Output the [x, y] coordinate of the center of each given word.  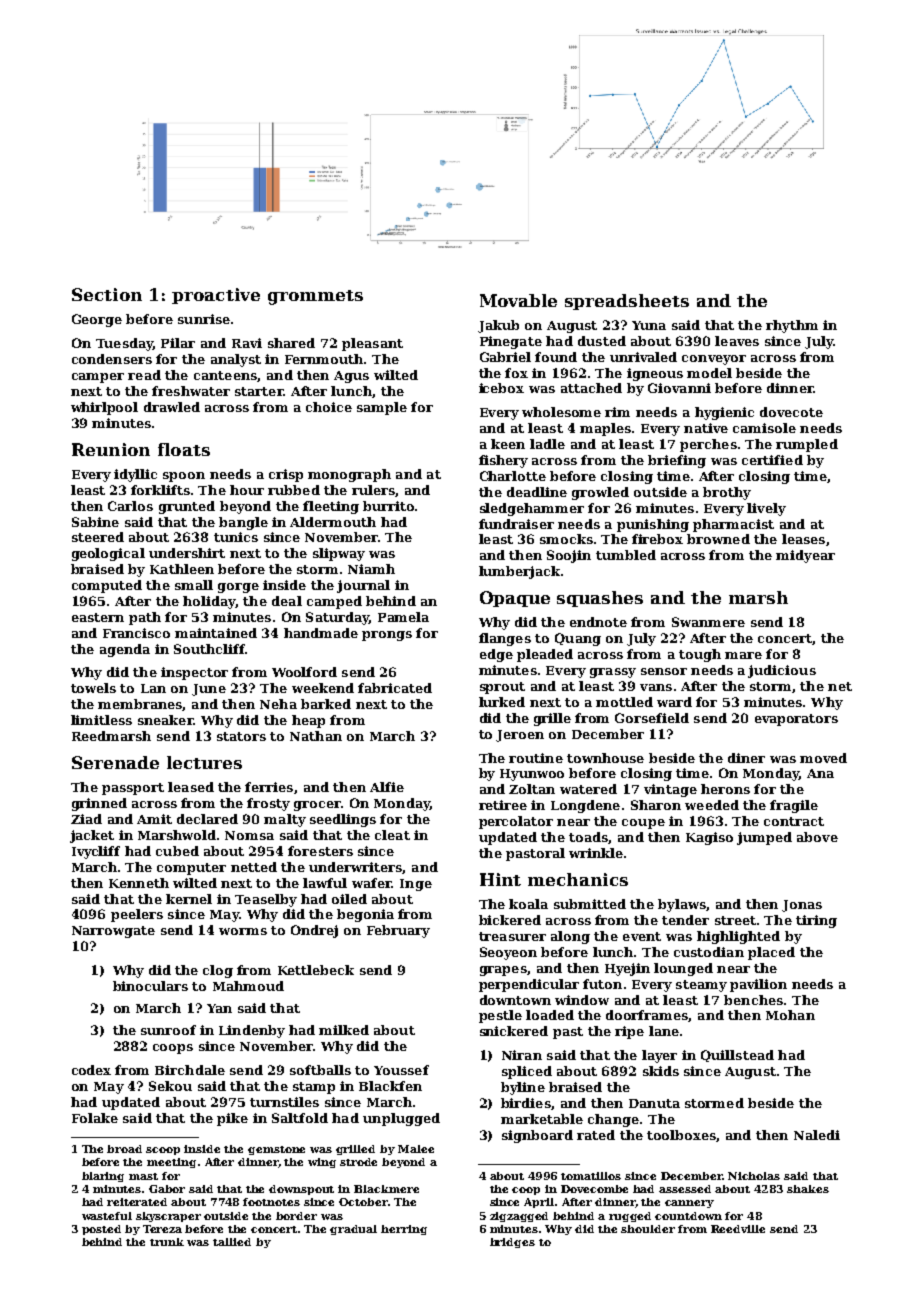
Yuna [649, 325]
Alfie [387, 787]
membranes [140, 704]
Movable [518, 300]
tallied [232, 1242]
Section [107, 294]
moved [823, 758]
